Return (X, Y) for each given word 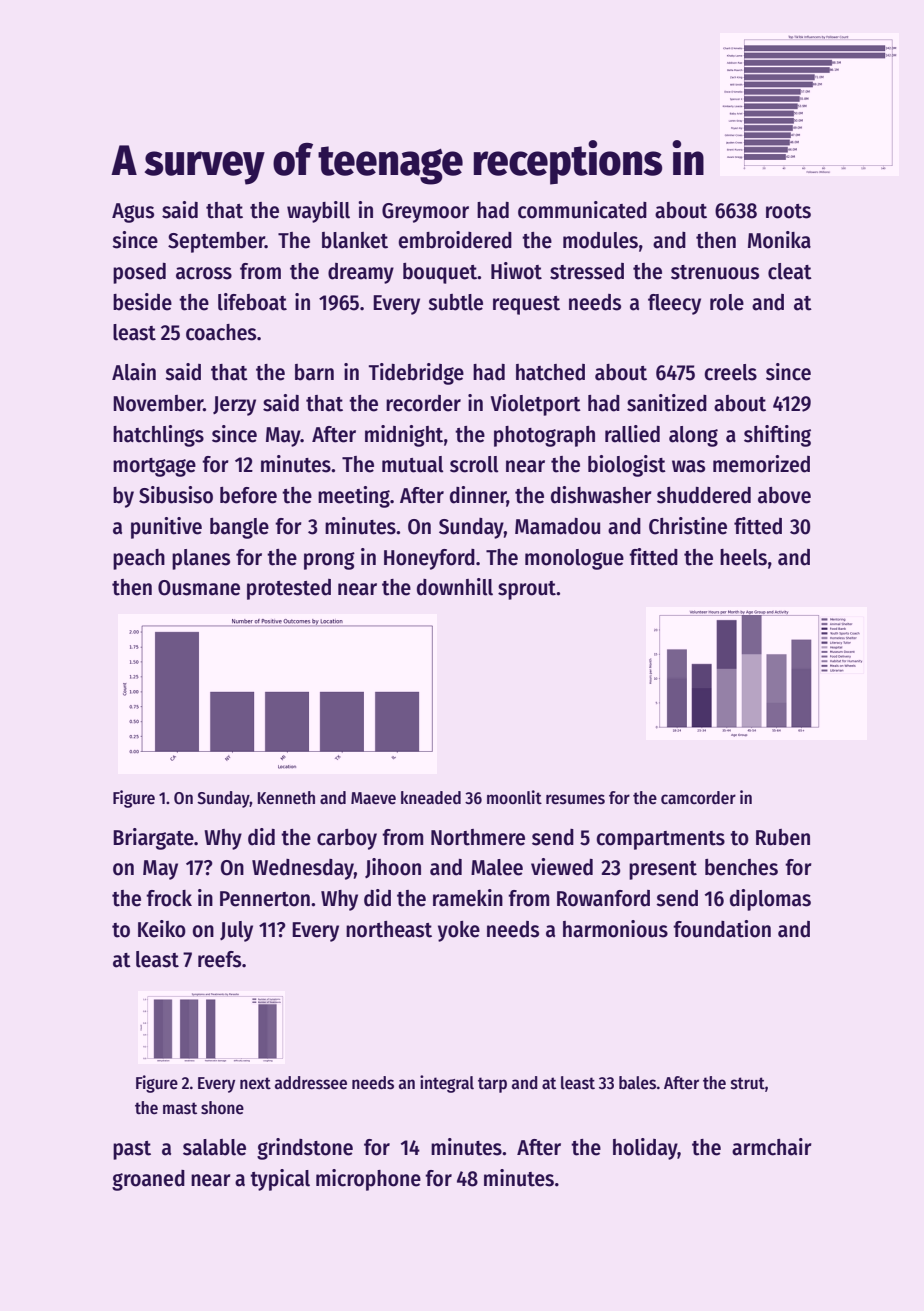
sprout (527, 590)
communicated (582, 210)
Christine (688, 526)
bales (637, 1083)
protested (289, 589)
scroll (474, 464)
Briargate (153, 839)
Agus (133, 213)
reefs (219, 959)
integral (447, 1084)
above (784, 495)
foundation (722, 929)
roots (788, 211)
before (248, 495)
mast (180, 1108)
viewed (562, 867)
